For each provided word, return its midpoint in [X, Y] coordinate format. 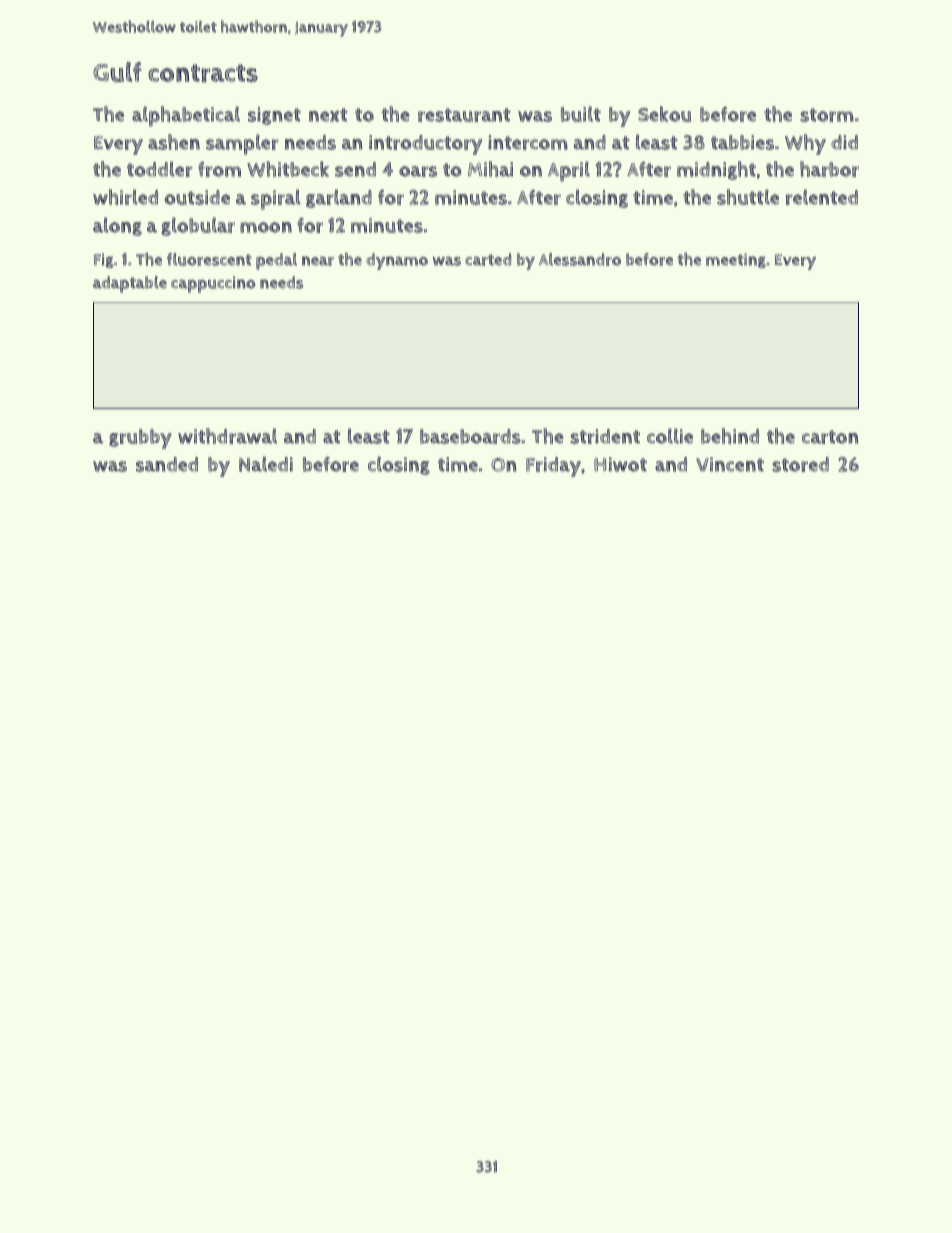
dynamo [397, 261]
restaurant [464, 115]
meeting [736, 260]
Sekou [664, 114]
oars [418, 171]
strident [605, 436]
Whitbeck [288, 169]
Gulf [117, 72]
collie [670, 436]
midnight [716, 170]
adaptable [130, 284]
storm [827, 115]
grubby [140, 439]
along [117, 226]
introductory [425, 145]
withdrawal [227, 436]
